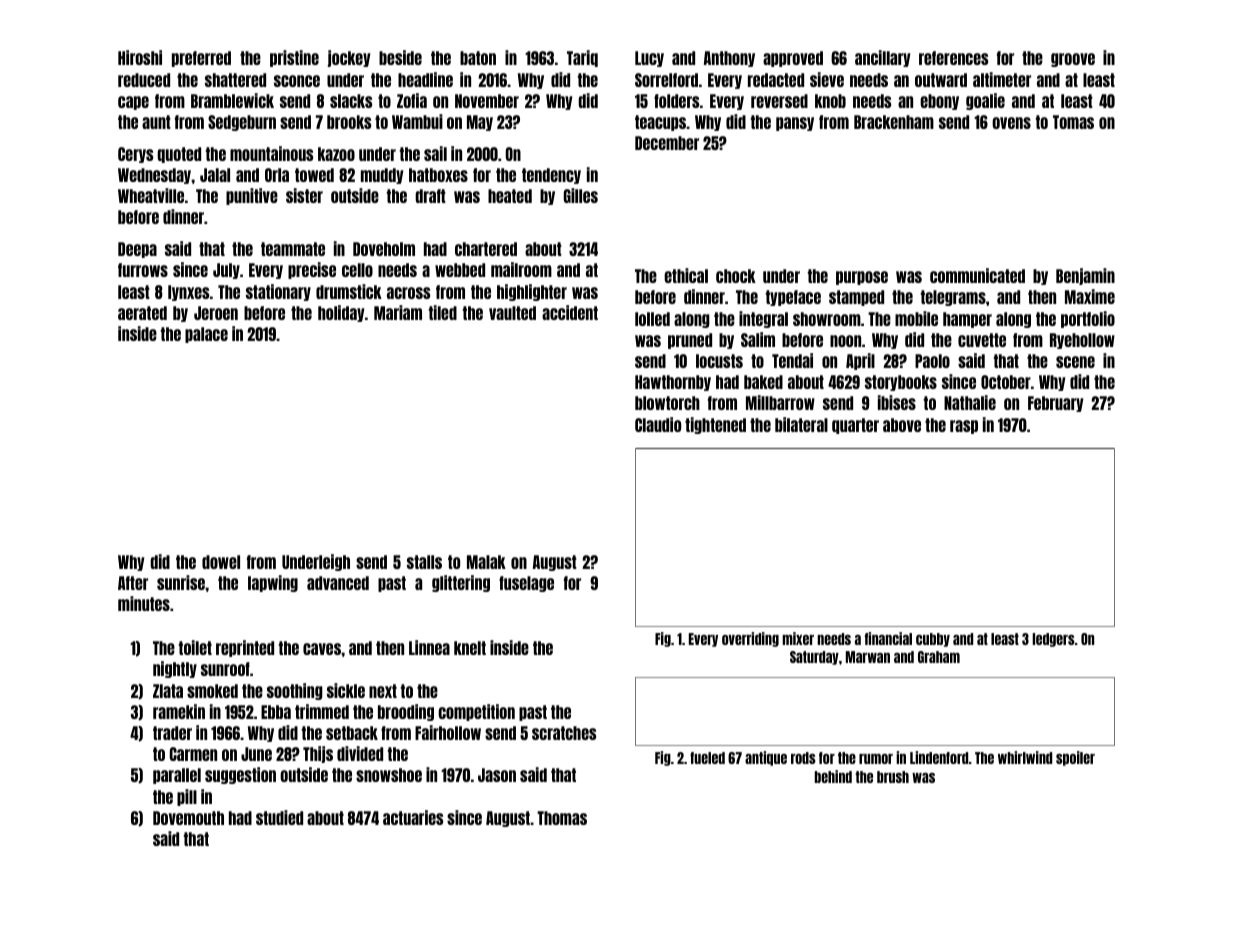 This page has width=1233, height=952. Describe the element at coordinates (1075, 758) in the page. I see `spoiler` at that location.
